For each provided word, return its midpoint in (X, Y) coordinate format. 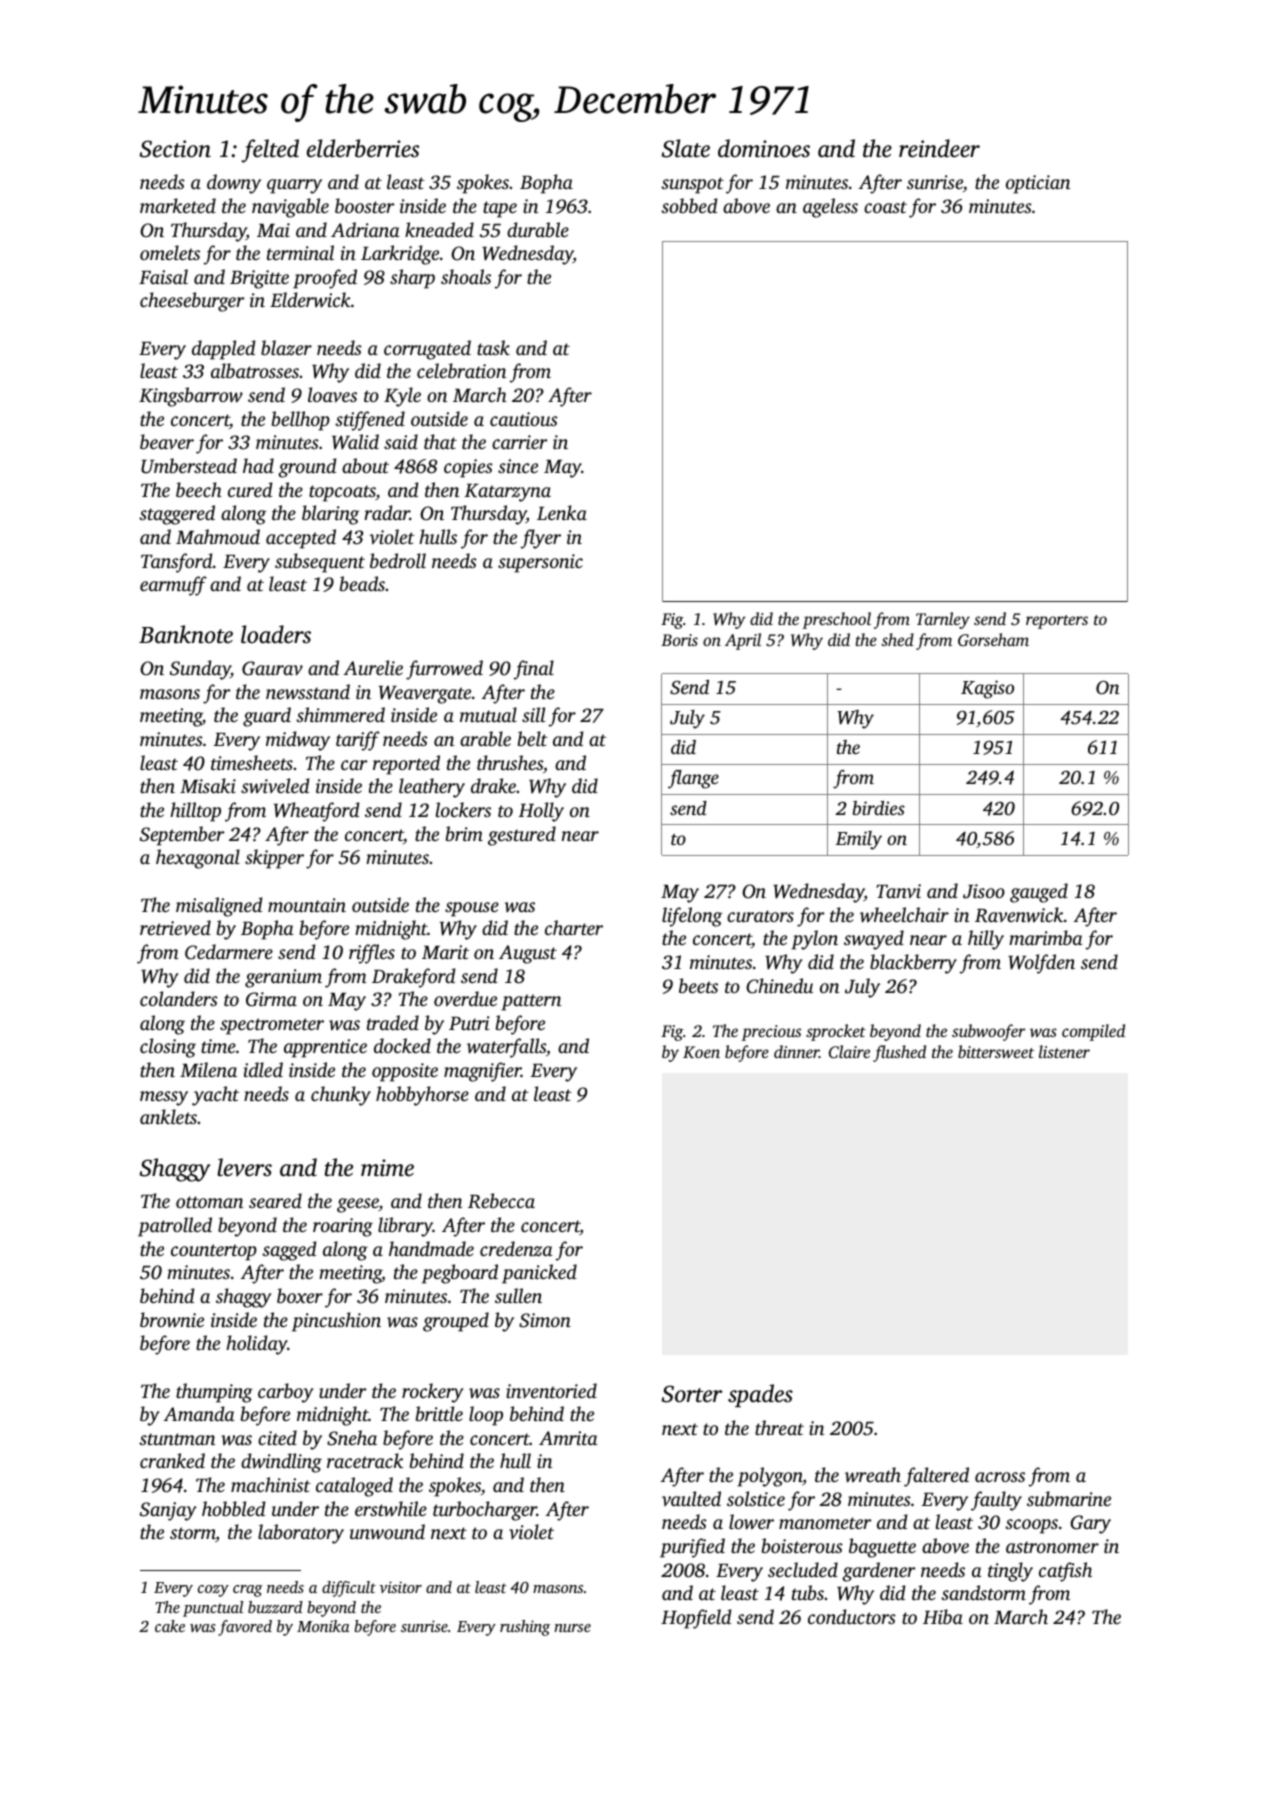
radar (387, 512)
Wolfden (1041, 964)
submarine (1069, 1498)
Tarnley (943, 620)
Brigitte (259, 279)
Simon (545, 1320)
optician (1038, 184)
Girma (271, 999)
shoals (466, 276)
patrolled (175, 1227)
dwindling (281, 1463)
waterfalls (506, 1048)
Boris (679, 640)
